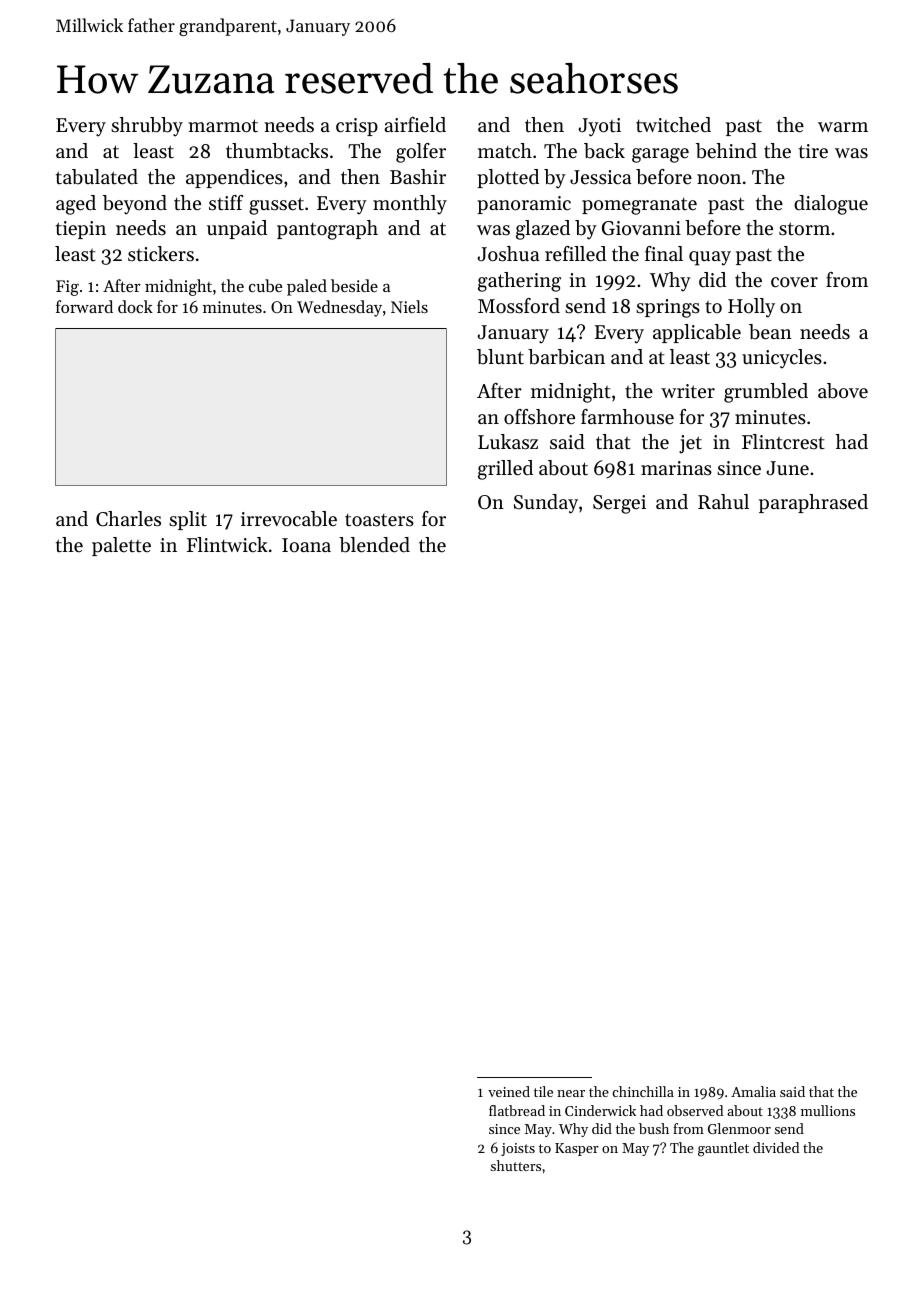 The width and height of the screenshot is (924, 1311). What do you see at coordinates (813, 503) in the screenshot?
I see `paraphrased` at bounding box center [813, 503].
